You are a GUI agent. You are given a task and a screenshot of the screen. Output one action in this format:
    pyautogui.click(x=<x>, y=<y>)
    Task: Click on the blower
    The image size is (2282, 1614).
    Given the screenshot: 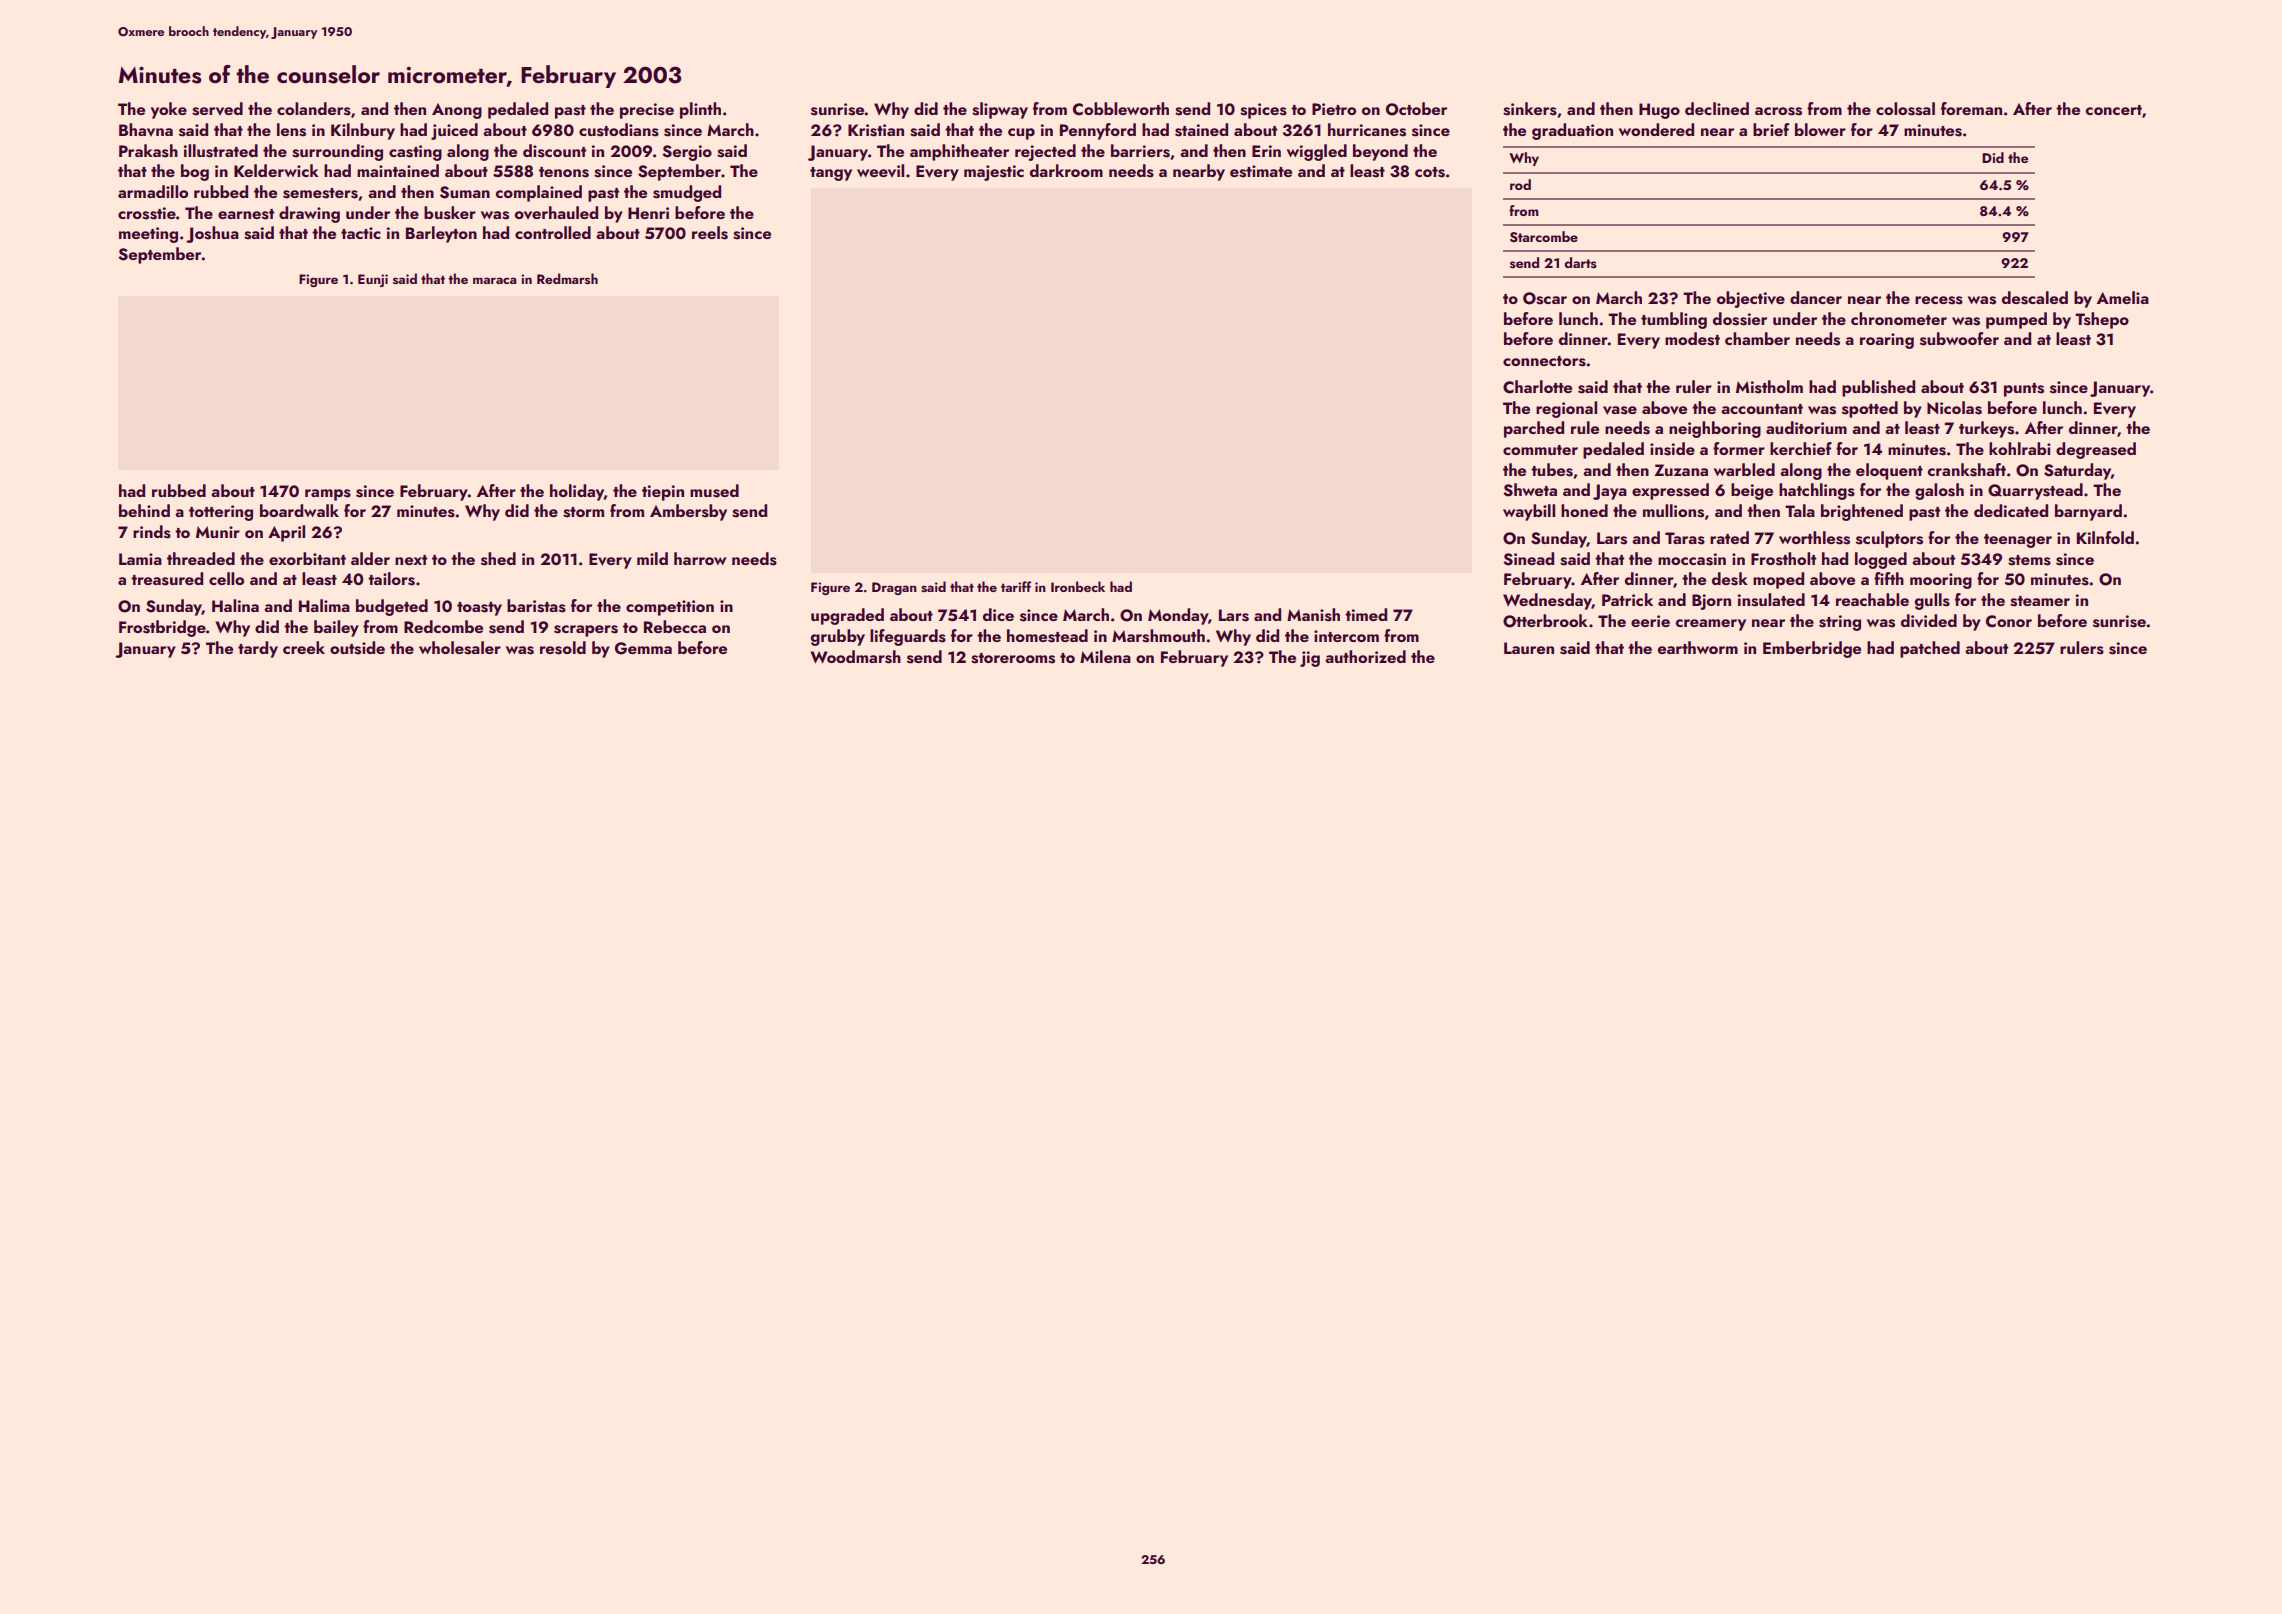 What is the action you would take?
    pyautogui.click(x=1820, y=129)
